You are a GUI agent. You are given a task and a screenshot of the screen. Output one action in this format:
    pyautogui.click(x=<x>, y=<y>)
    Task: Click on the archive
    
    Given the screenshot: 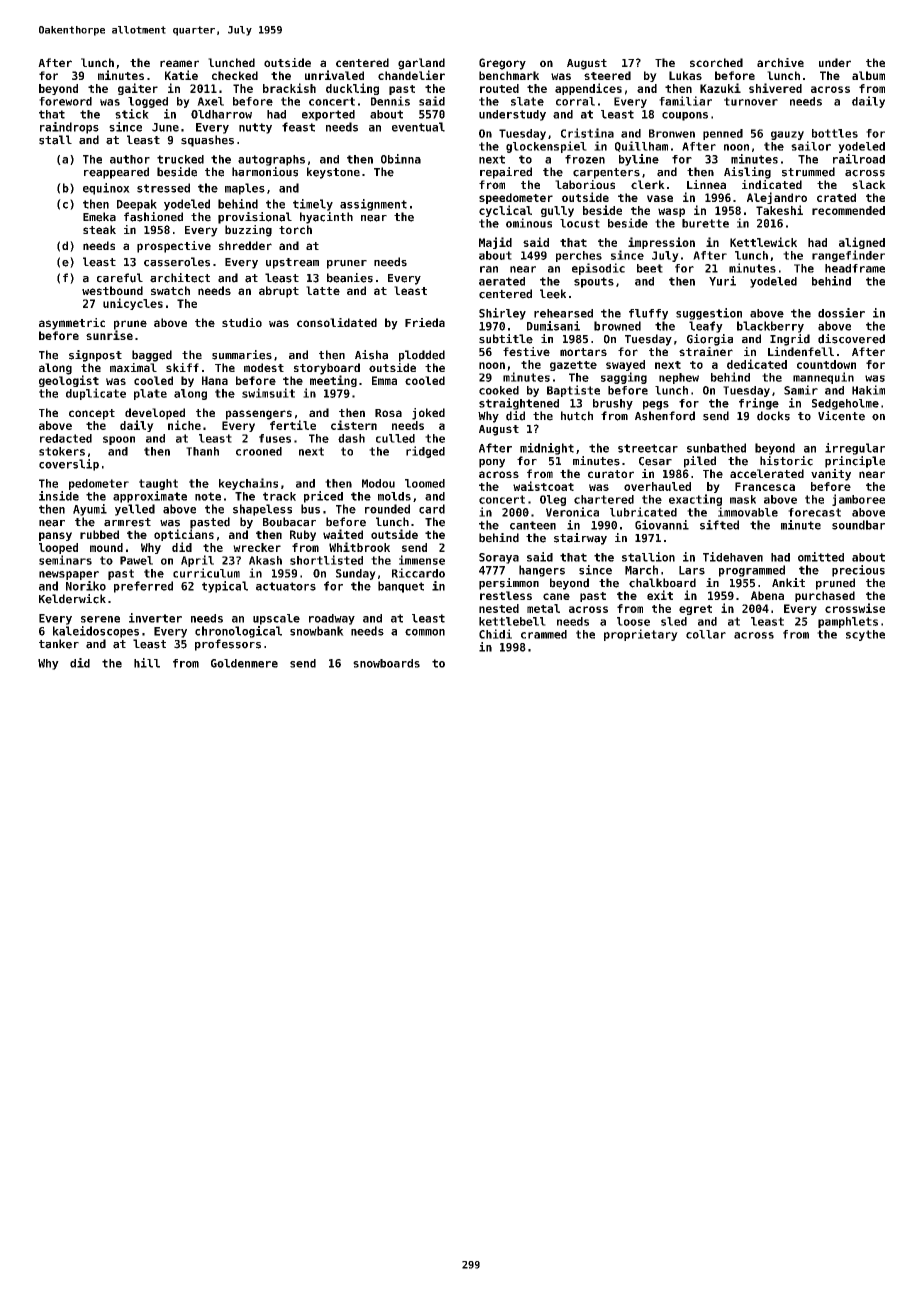 What is the action you would take?
    pyautogui.click(x=780, y=62)
